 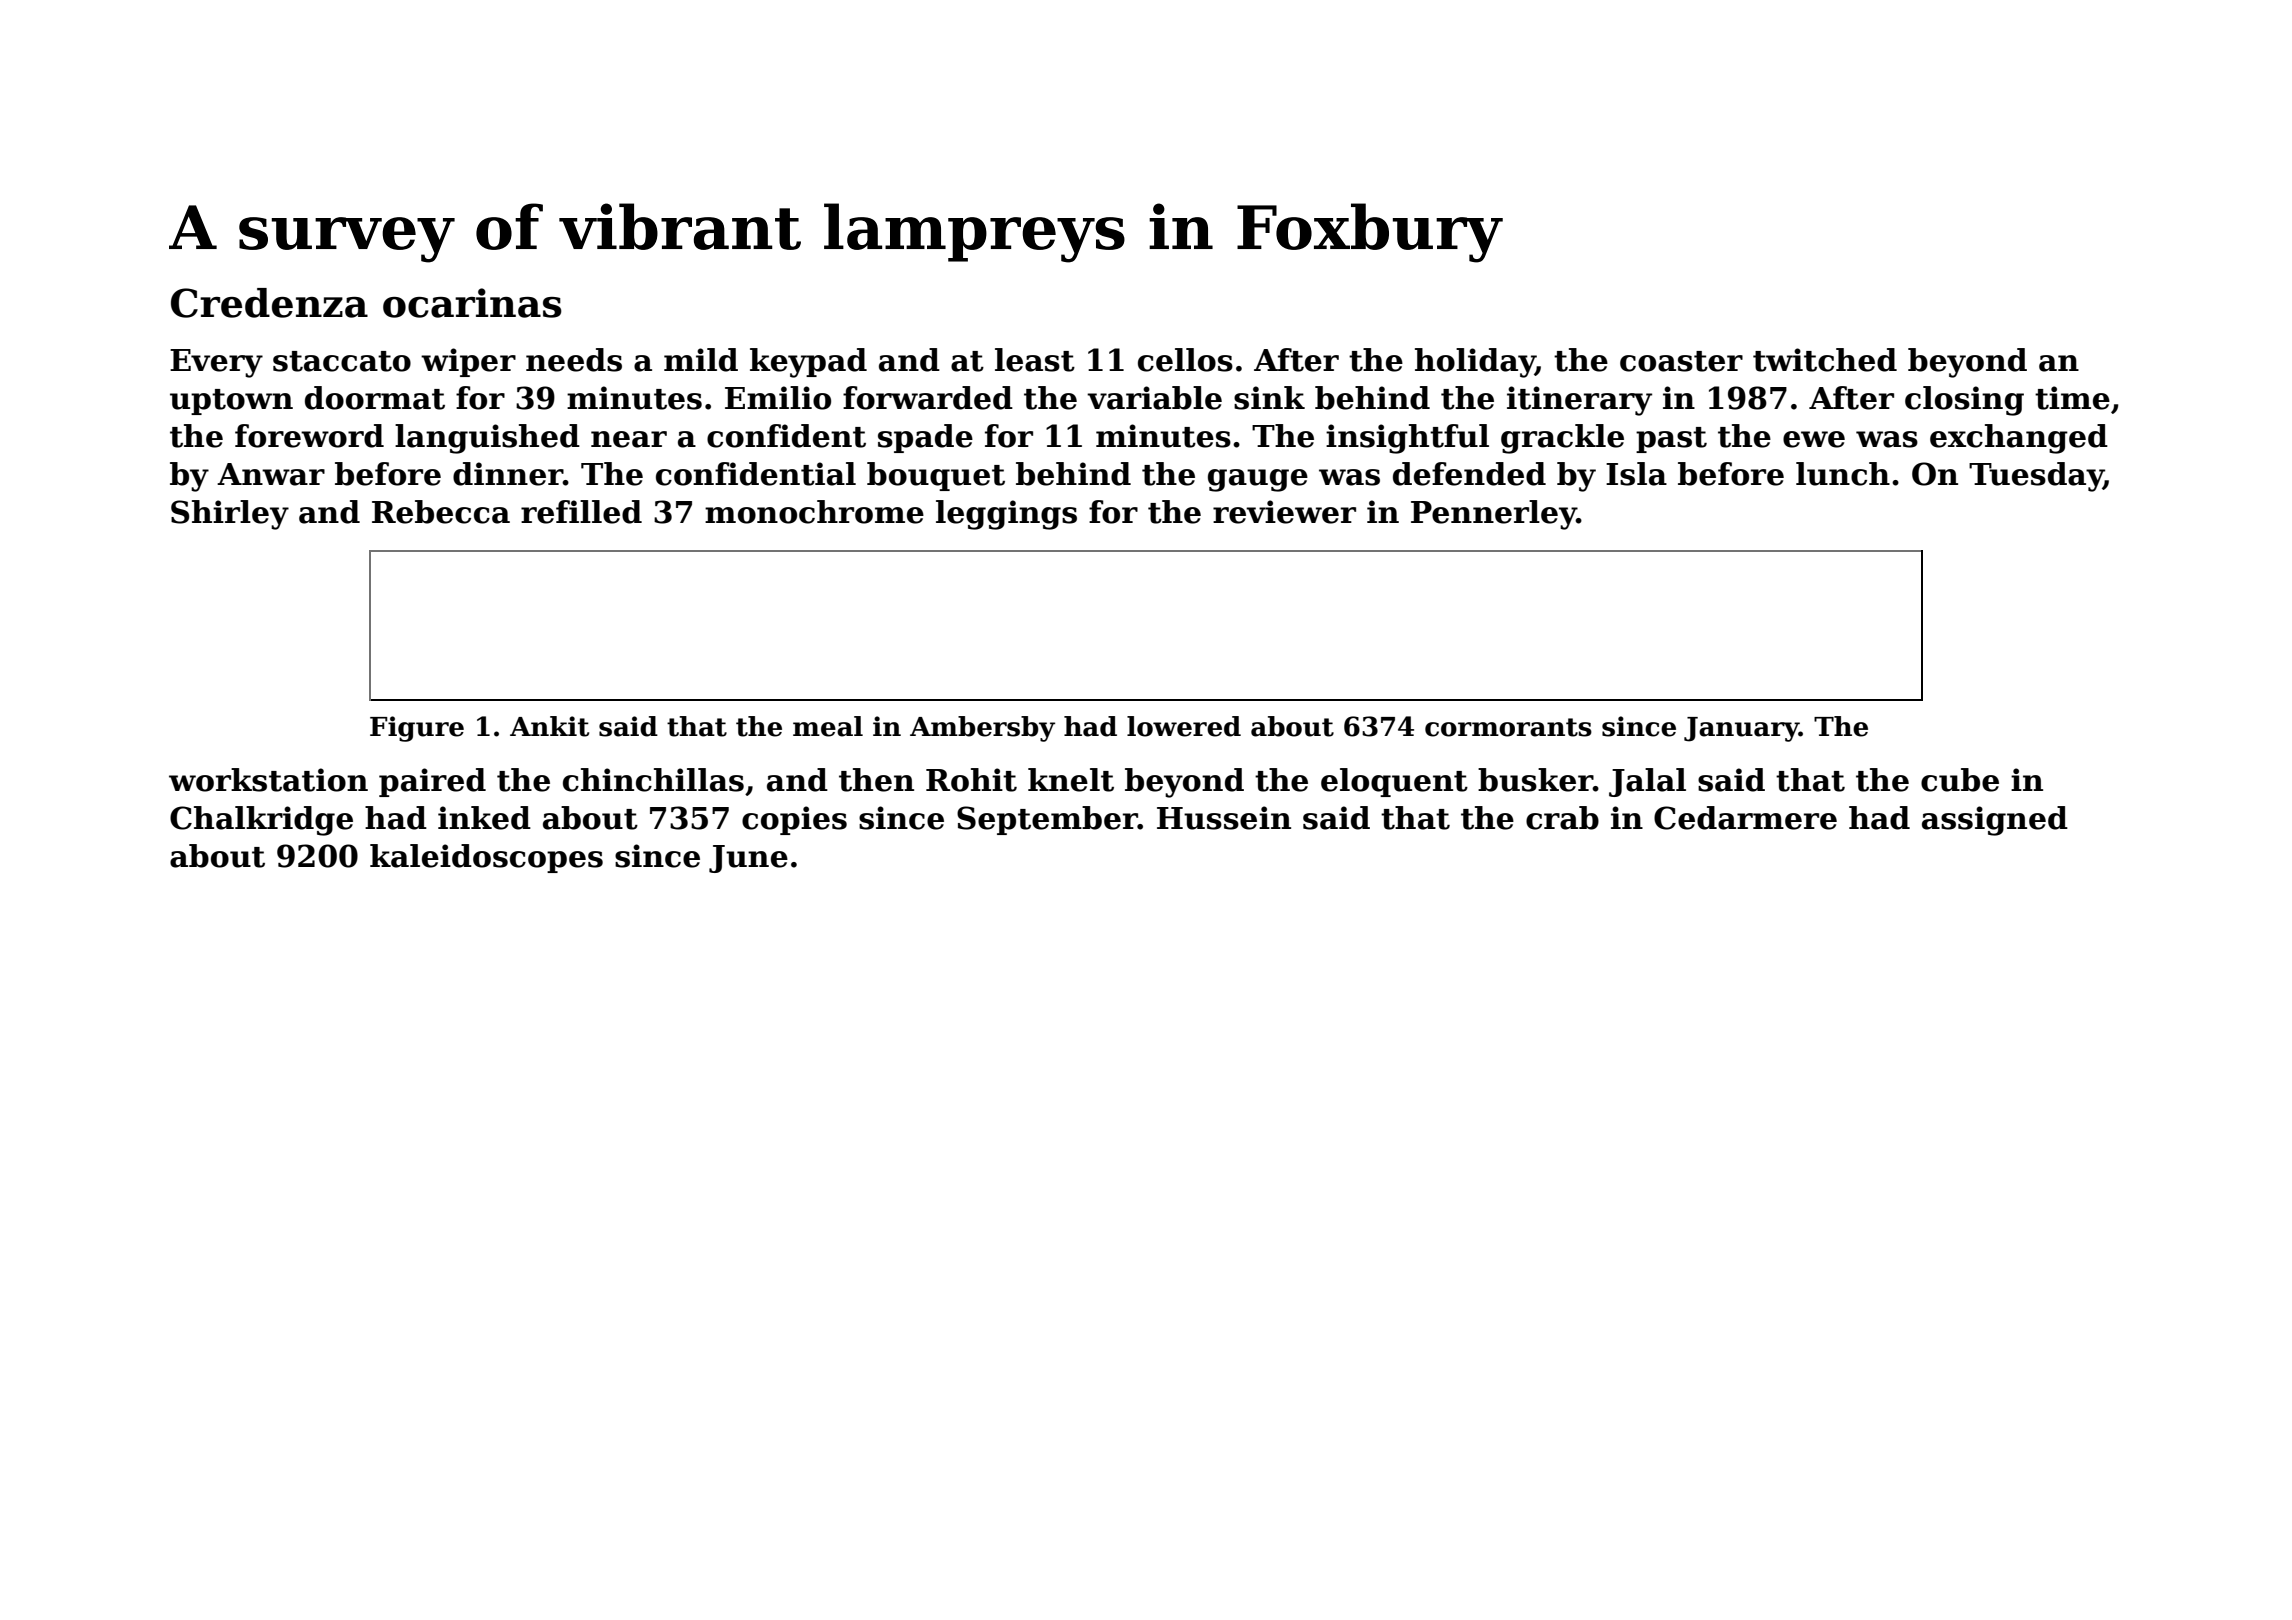 What do you see at coordinates (1825, 360) in the screenshot?
I see `twitched` at bounding box center [1825, 360].
